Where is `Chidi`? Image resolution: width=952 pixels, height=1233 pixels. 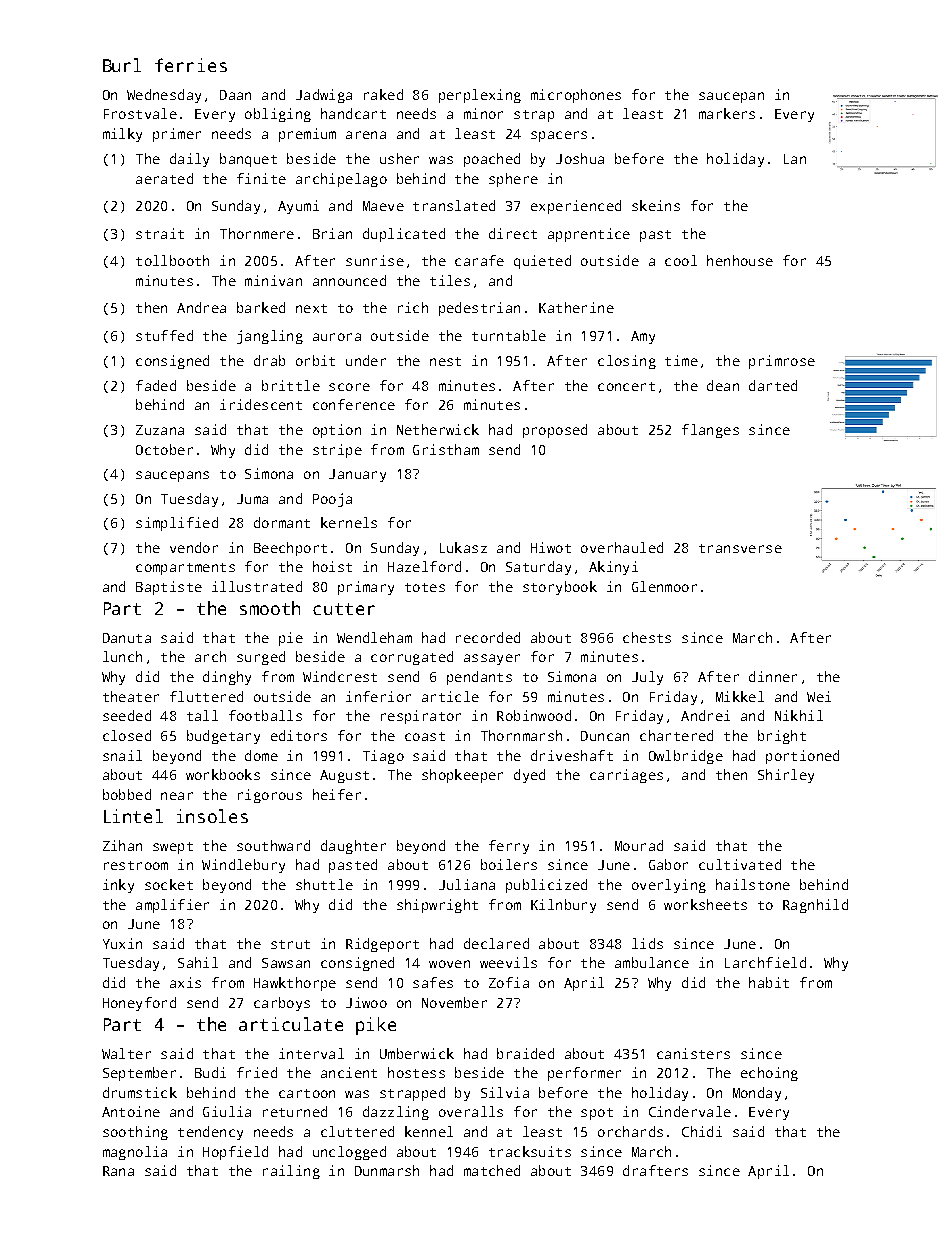
Chidi is located at coordinates (702, 1131).
